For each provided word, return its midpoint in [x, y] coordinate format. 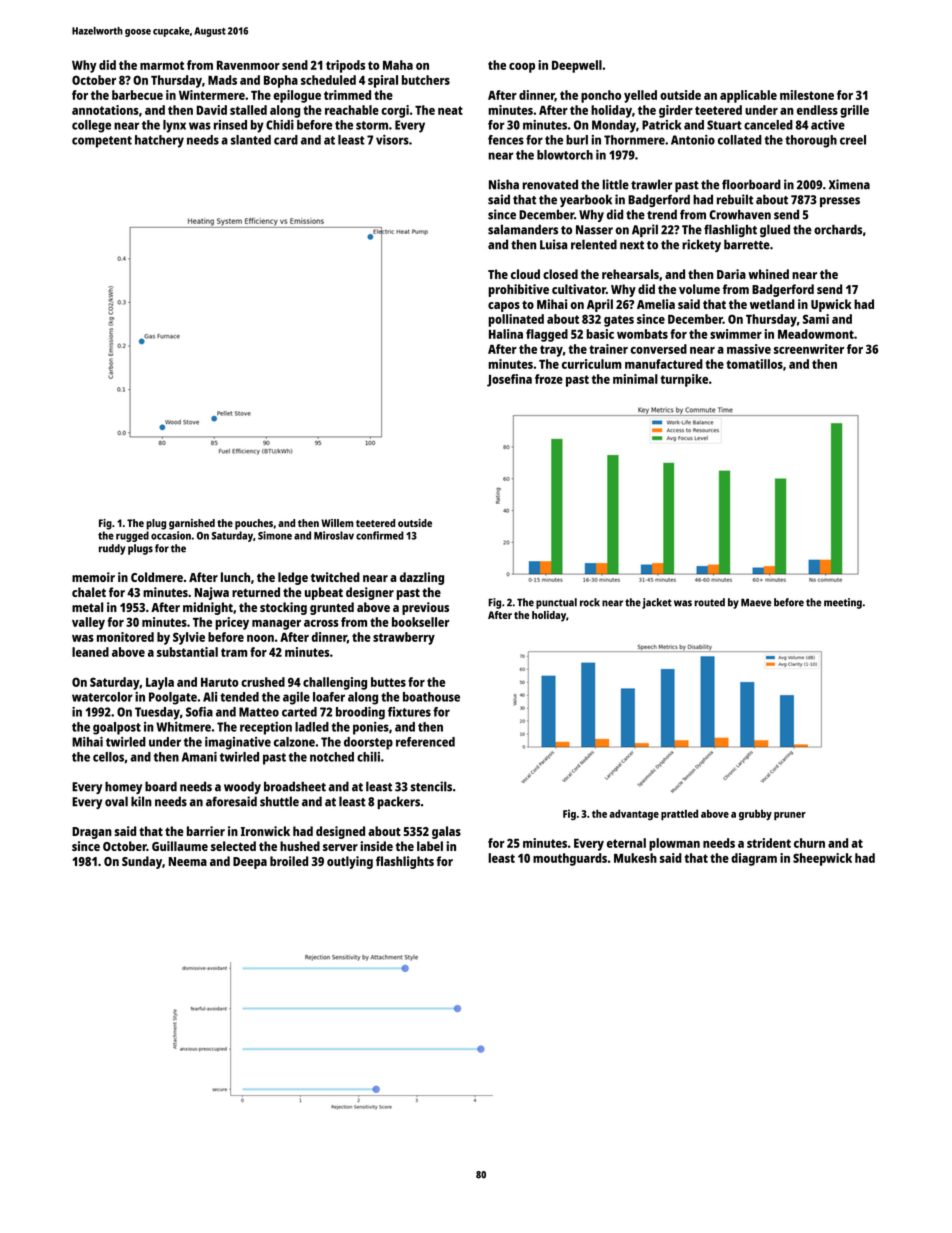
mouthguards [570, 859]
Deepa [250, 863]
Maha [398, 65]
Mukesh [635, 858]
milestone [807, 95]
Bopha [281, 81]
